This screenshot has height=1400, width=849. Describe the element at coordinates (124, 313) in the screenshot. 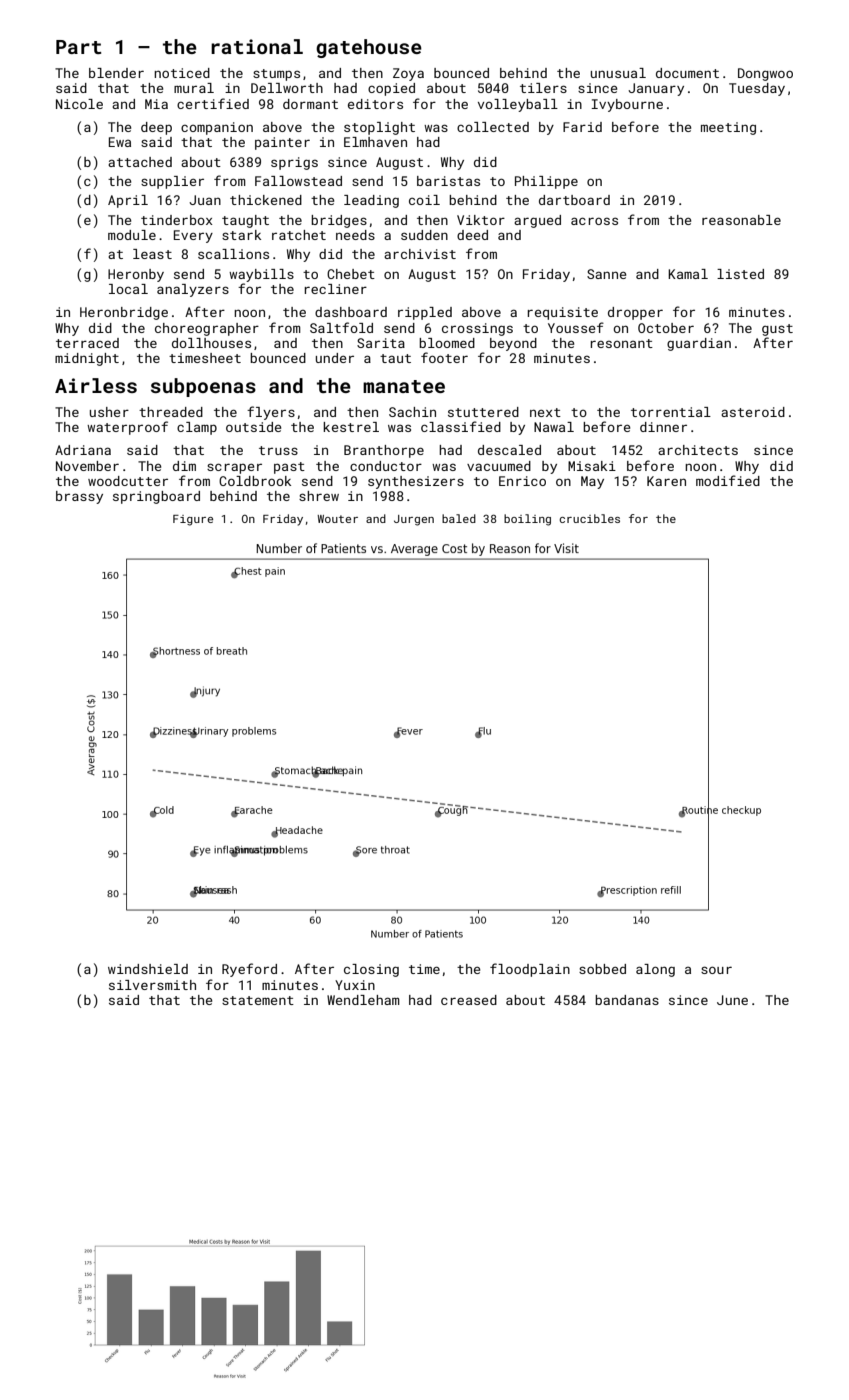

I see `Heronbridge` at that location.
